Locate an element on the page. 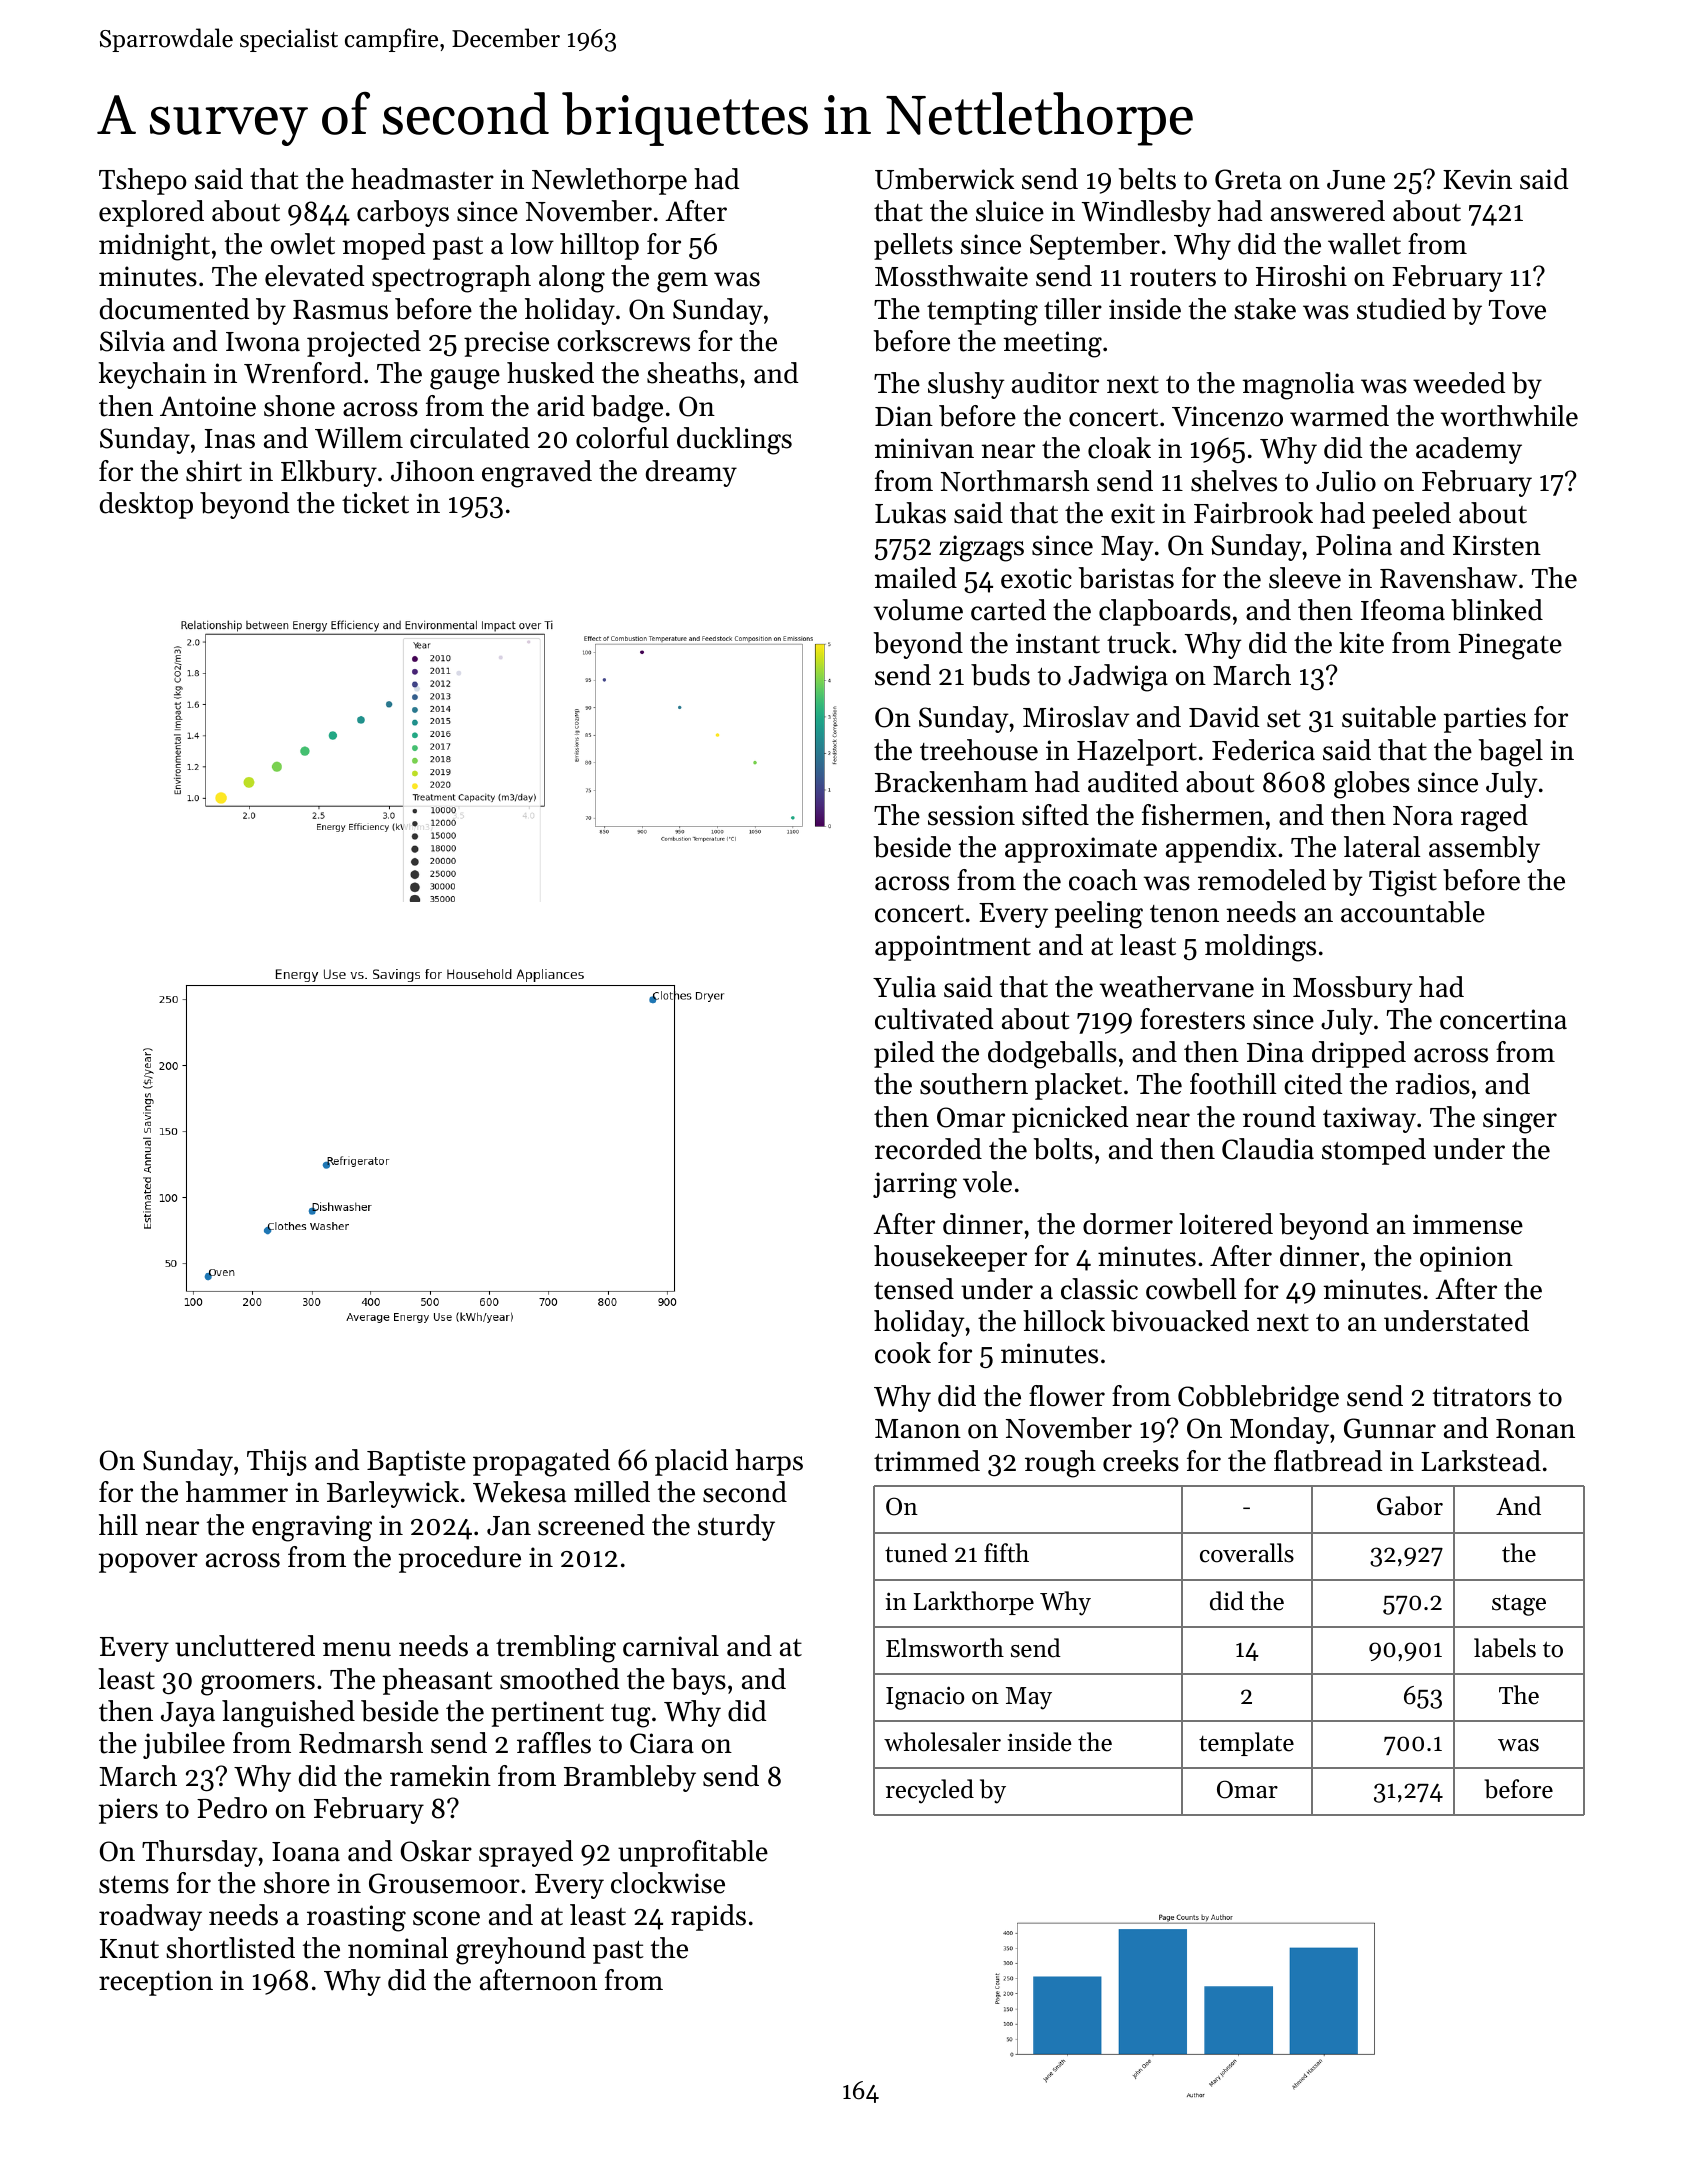  Greta is located at coordinates (1248, 179).
